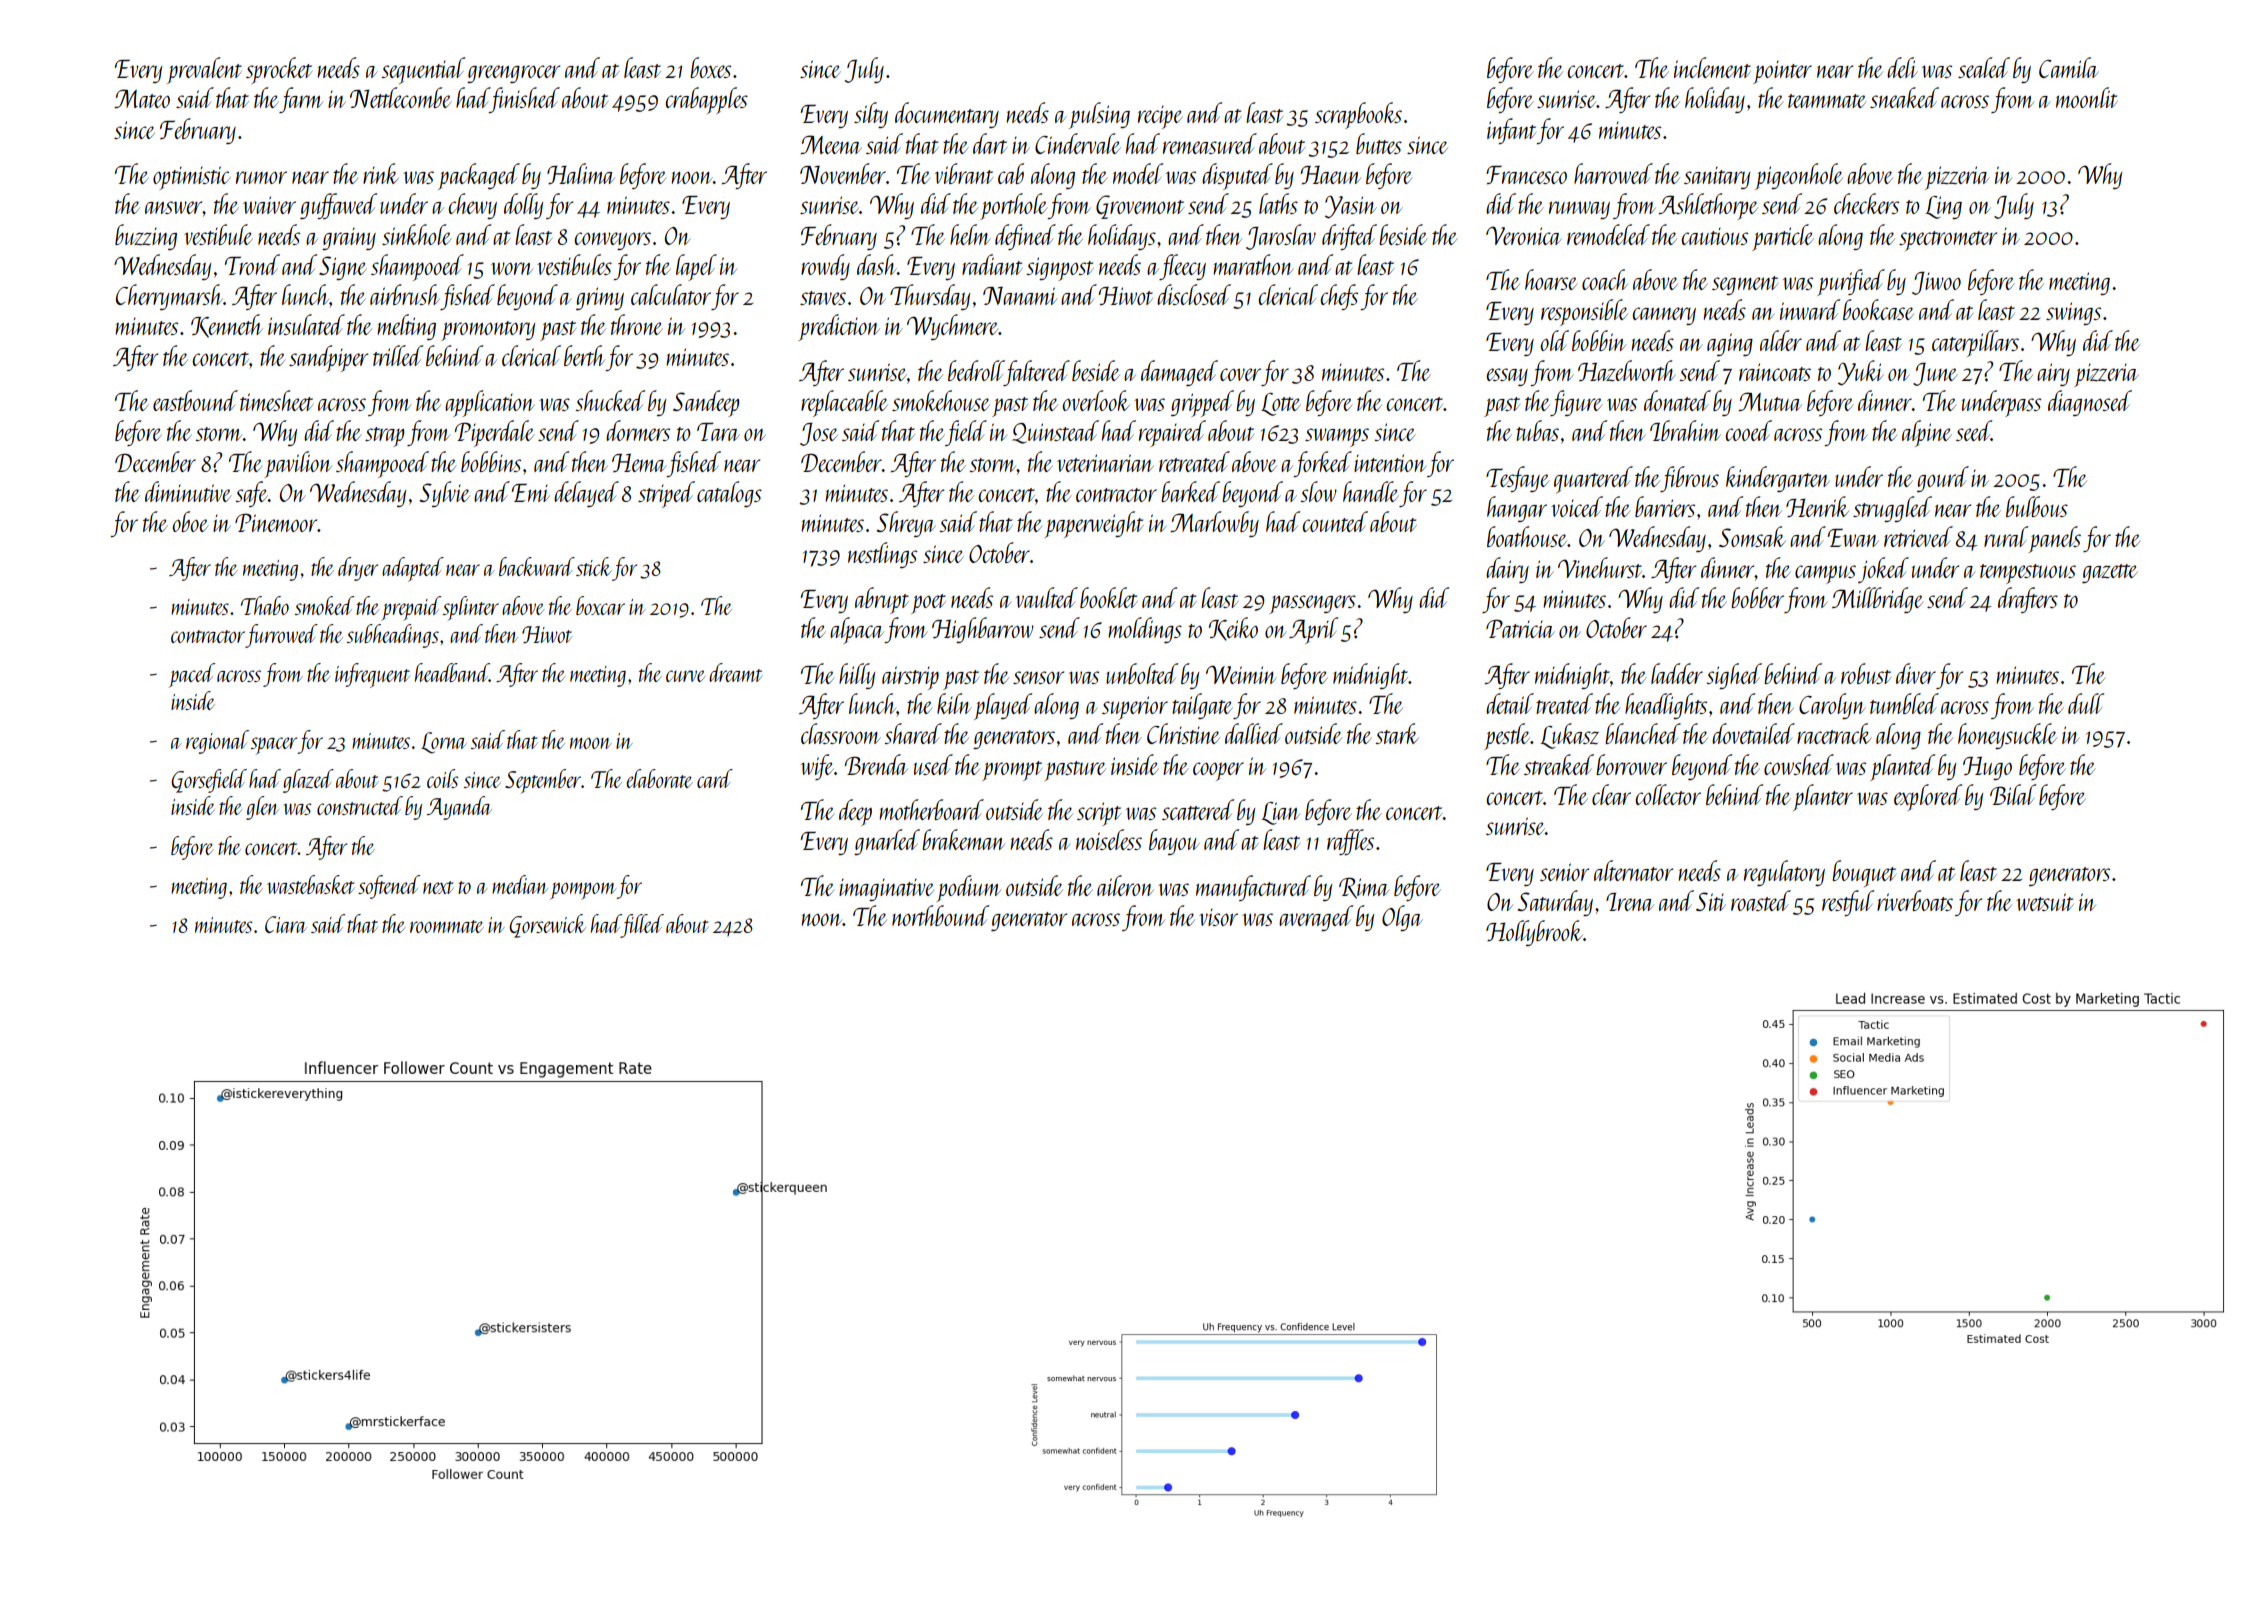  Describe the element at coordinates (823, 298) in the screenshot. I see `staves` at that location.
